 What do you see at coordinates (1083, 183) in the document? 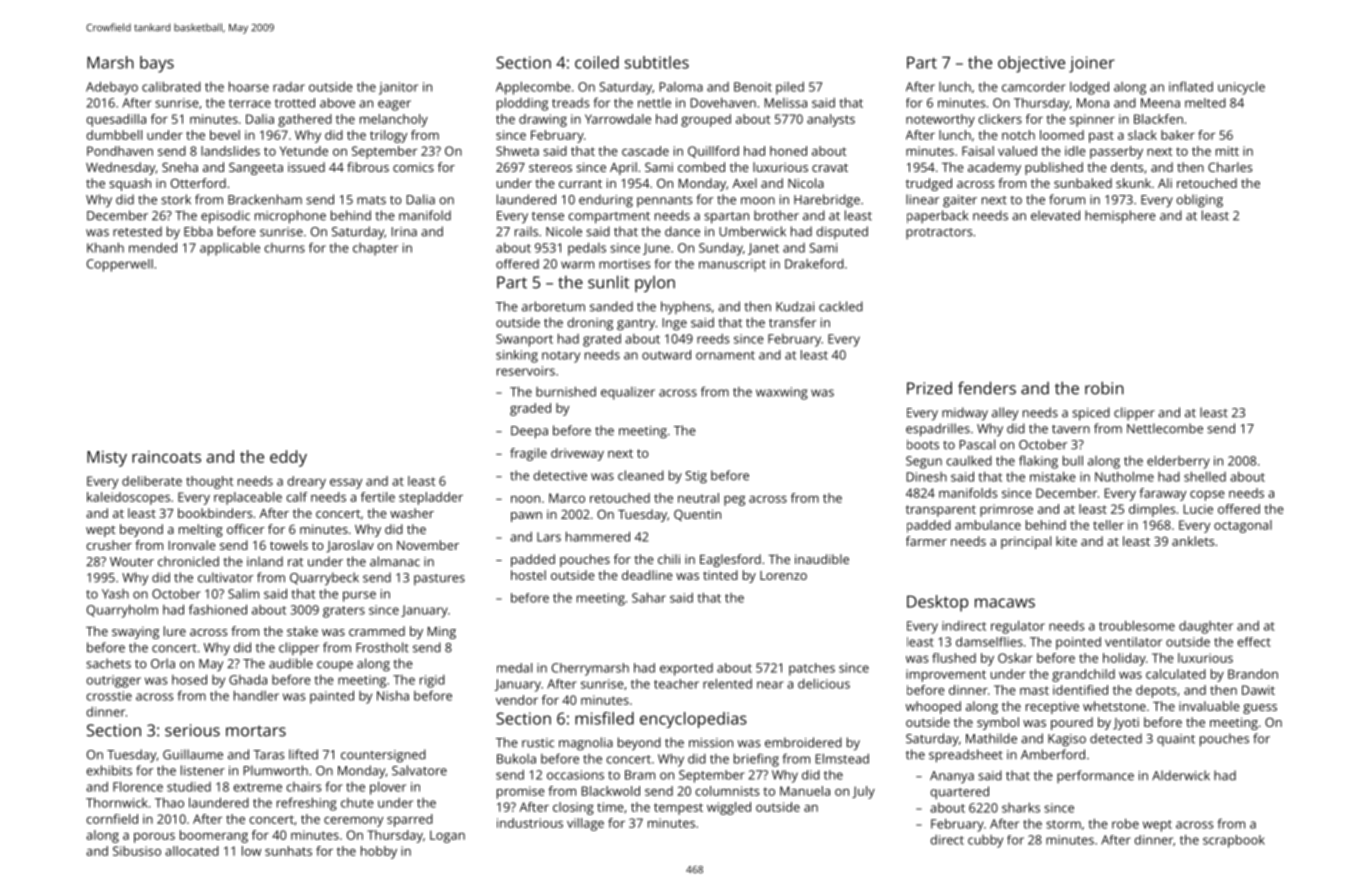
I see `sunbaked` at bounding box center [1083, 183].
